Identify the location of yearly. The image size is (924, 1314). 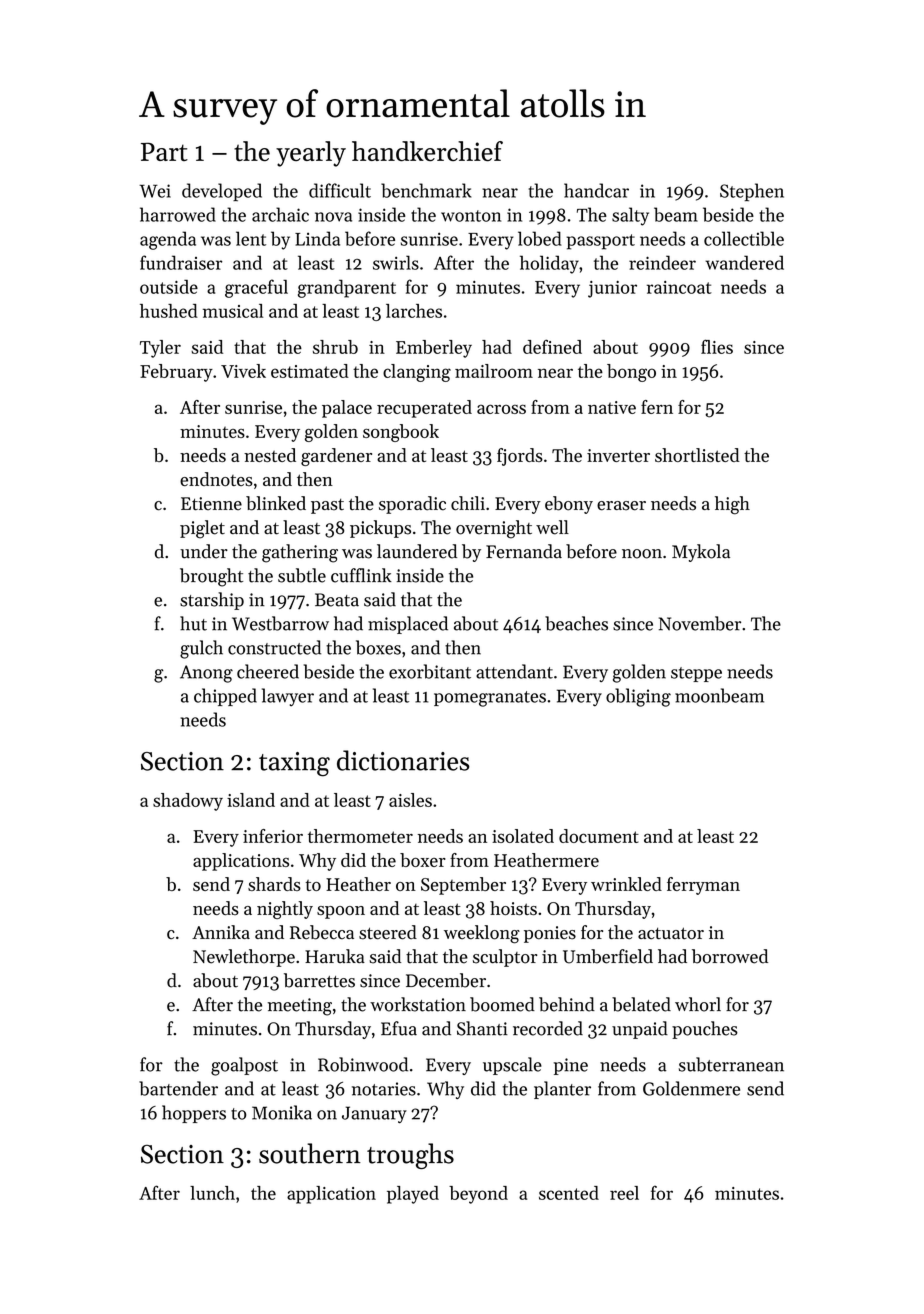
(311, 154).
